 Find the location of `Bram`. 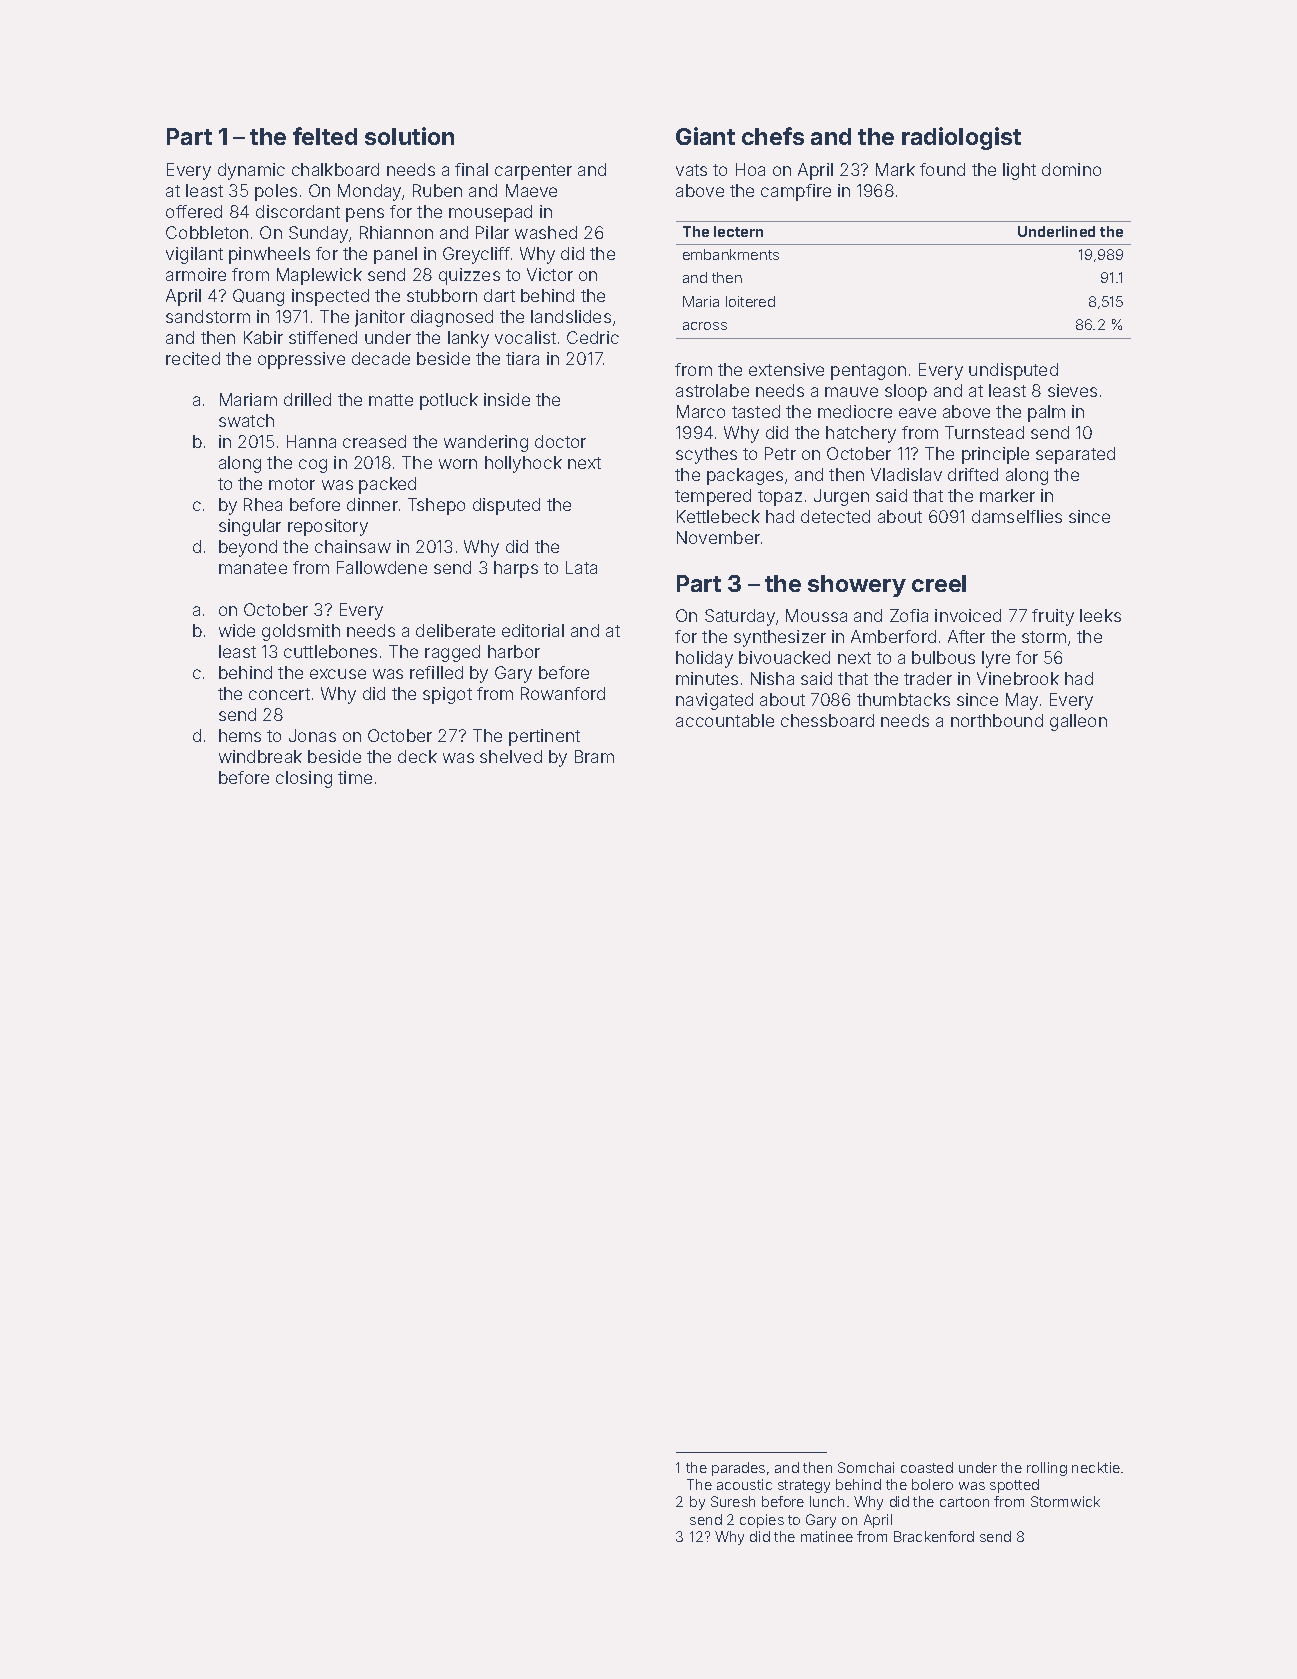

Bram is located at coordinates (594, 756).
